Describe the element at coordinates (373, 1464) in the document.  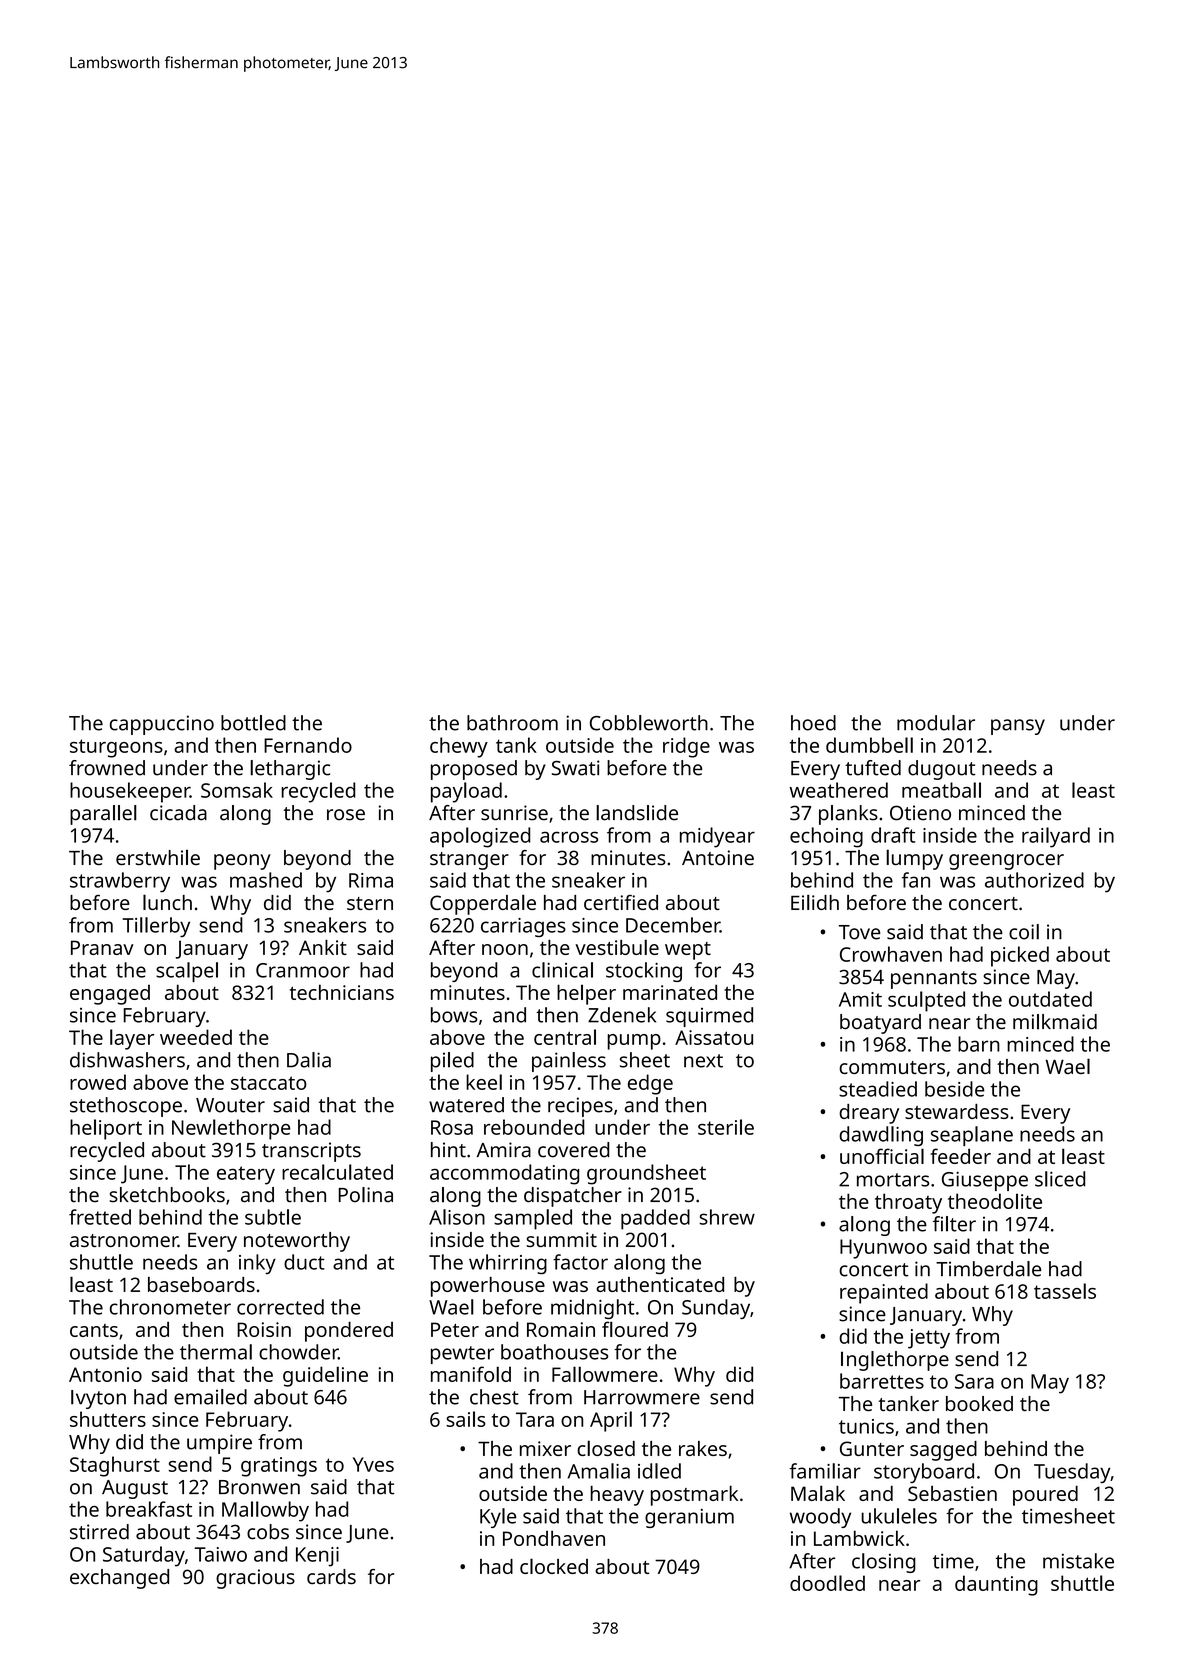
I see `Yves` at that location.
